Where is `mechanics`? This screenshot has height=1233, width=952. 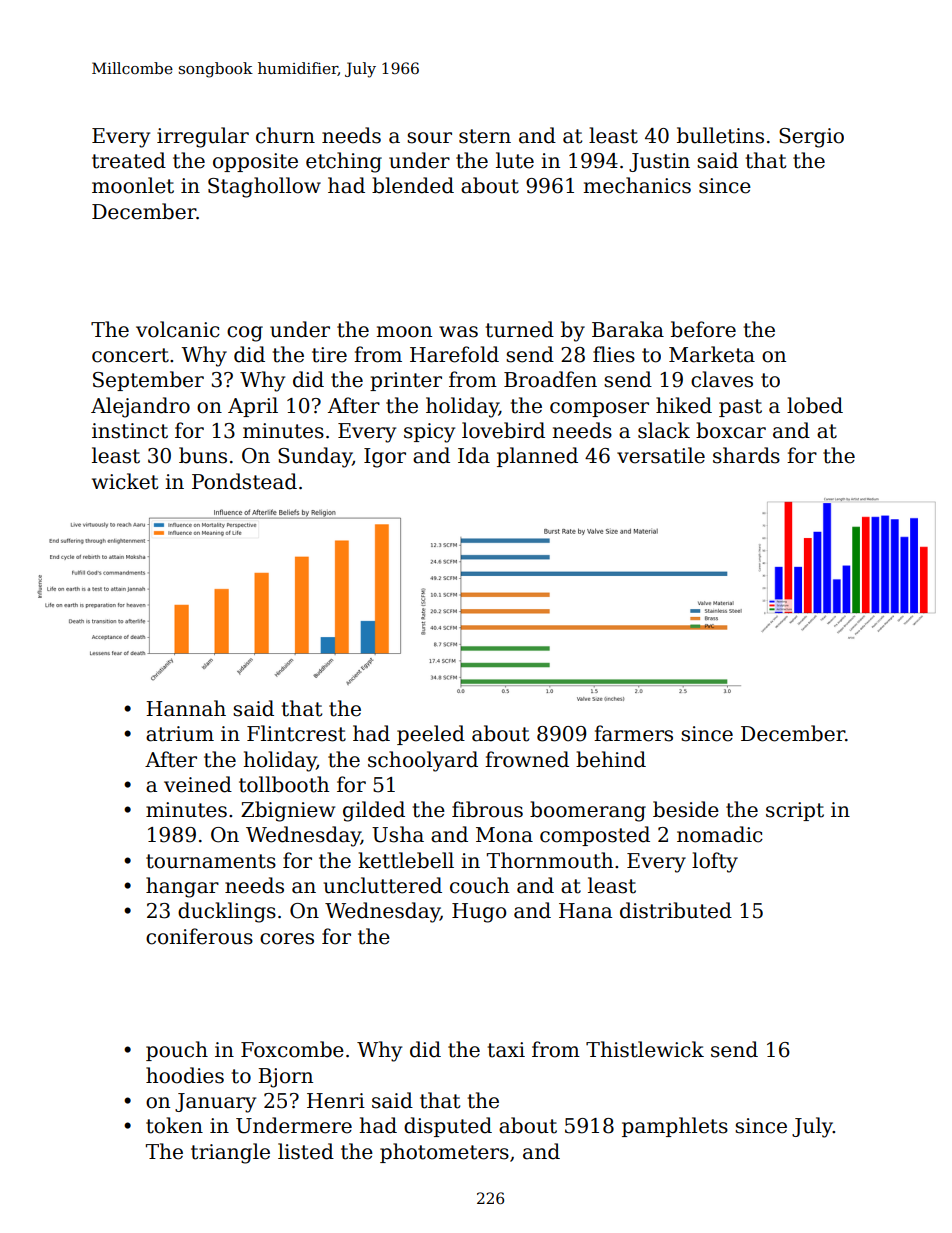 mechanics is located at coordinates (637, 185).
